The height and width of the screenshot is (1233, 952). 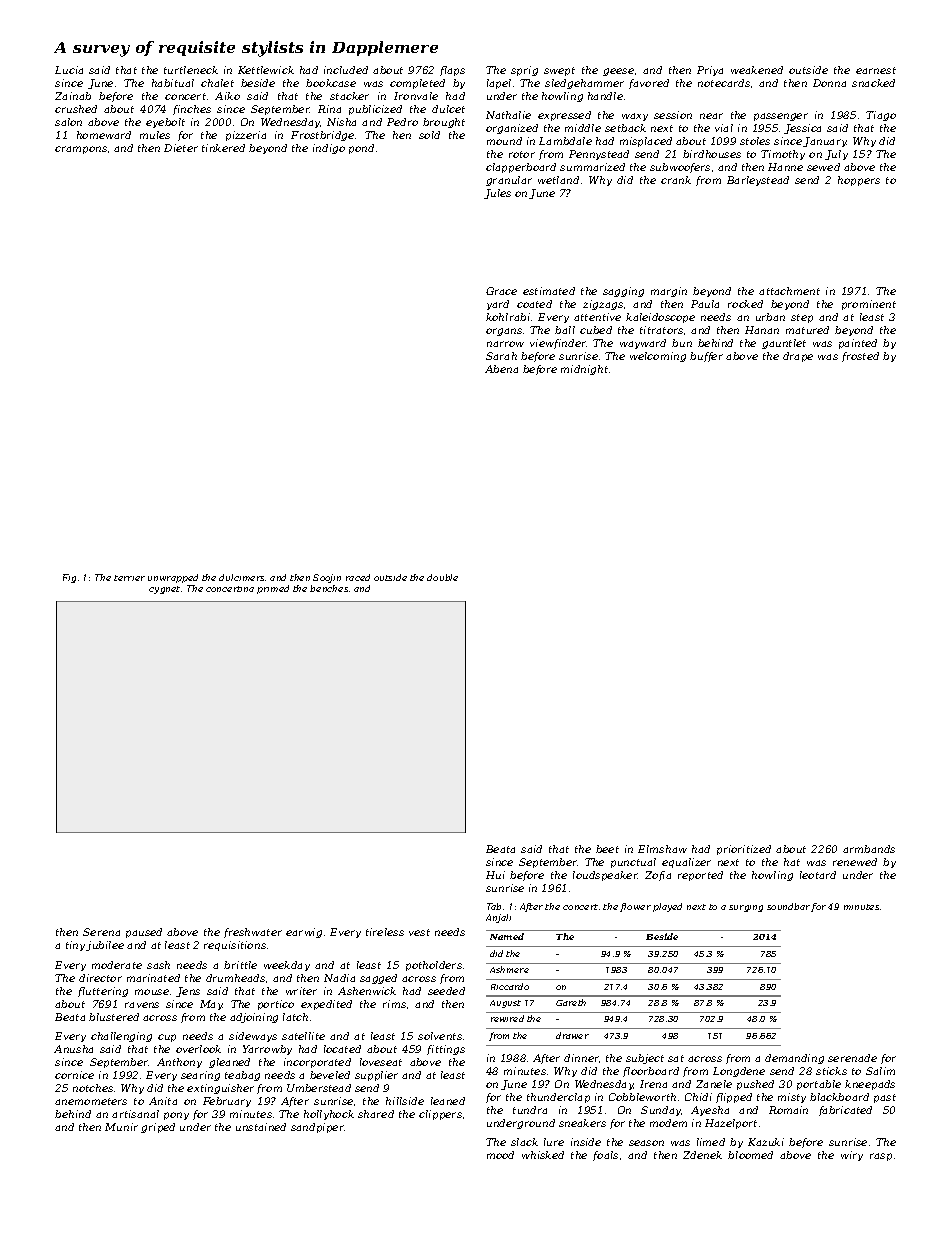 I want to click on Lucia, so click(x=69, y=70).
